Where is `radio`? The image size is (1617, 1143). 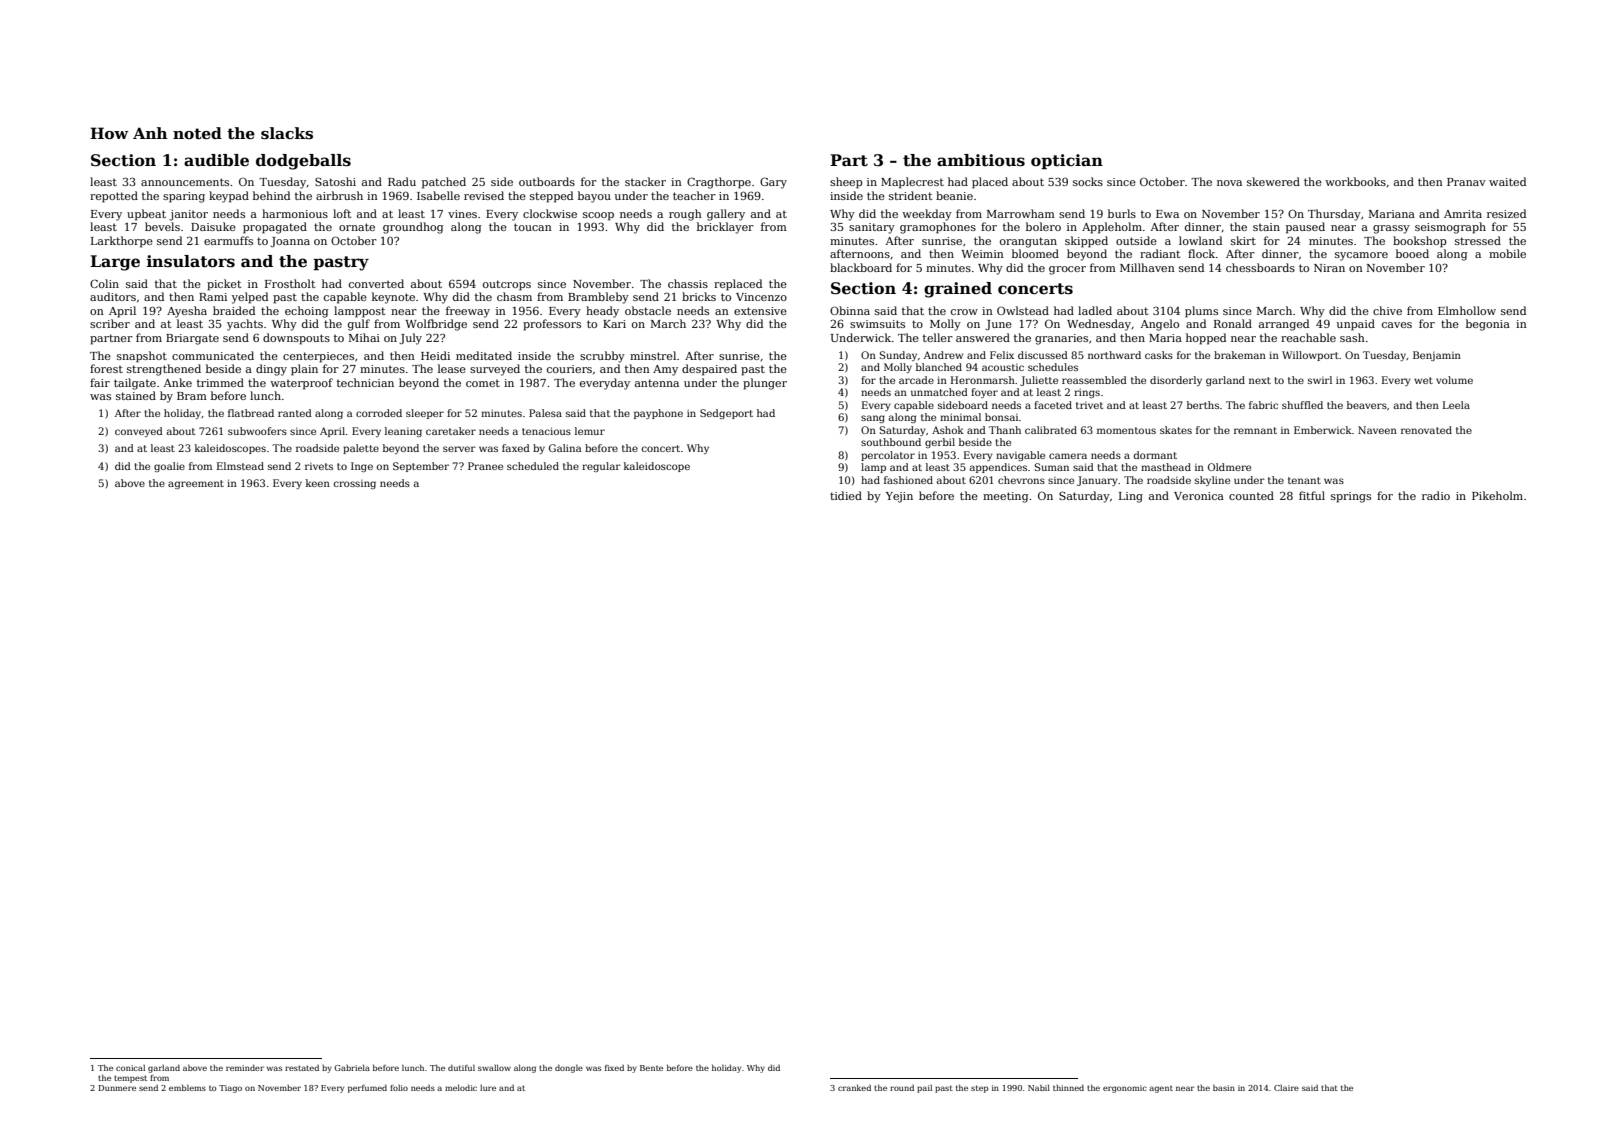
radio is located at coordinates (1436, 495).
